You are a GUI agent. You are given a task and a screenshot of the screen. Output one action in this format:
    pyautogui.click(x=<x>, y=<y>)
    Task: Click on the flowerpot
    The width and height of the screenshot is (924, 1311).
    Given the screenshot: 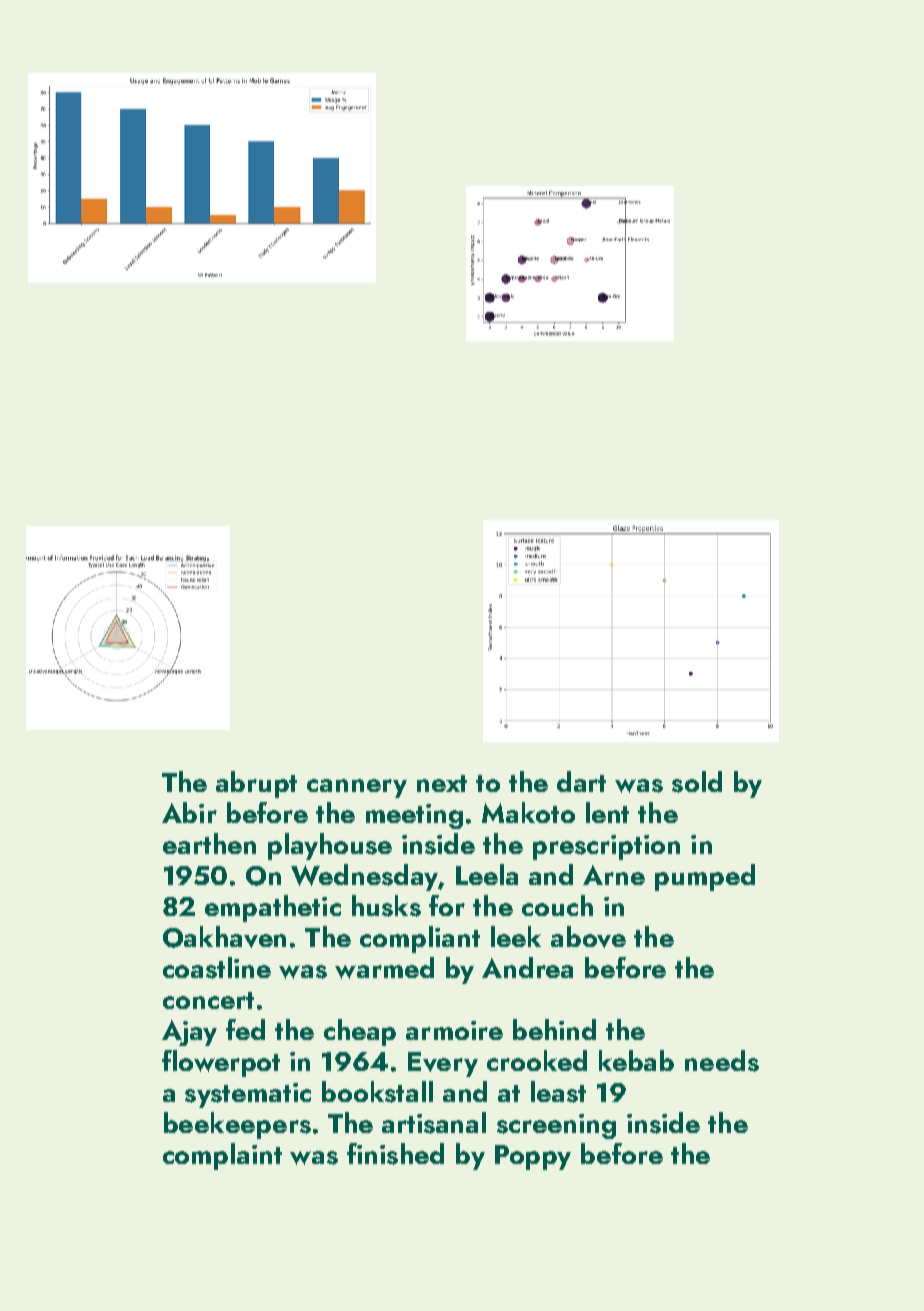 What is the action you would take?
    pyautogui.click(x=221, y=1063)
